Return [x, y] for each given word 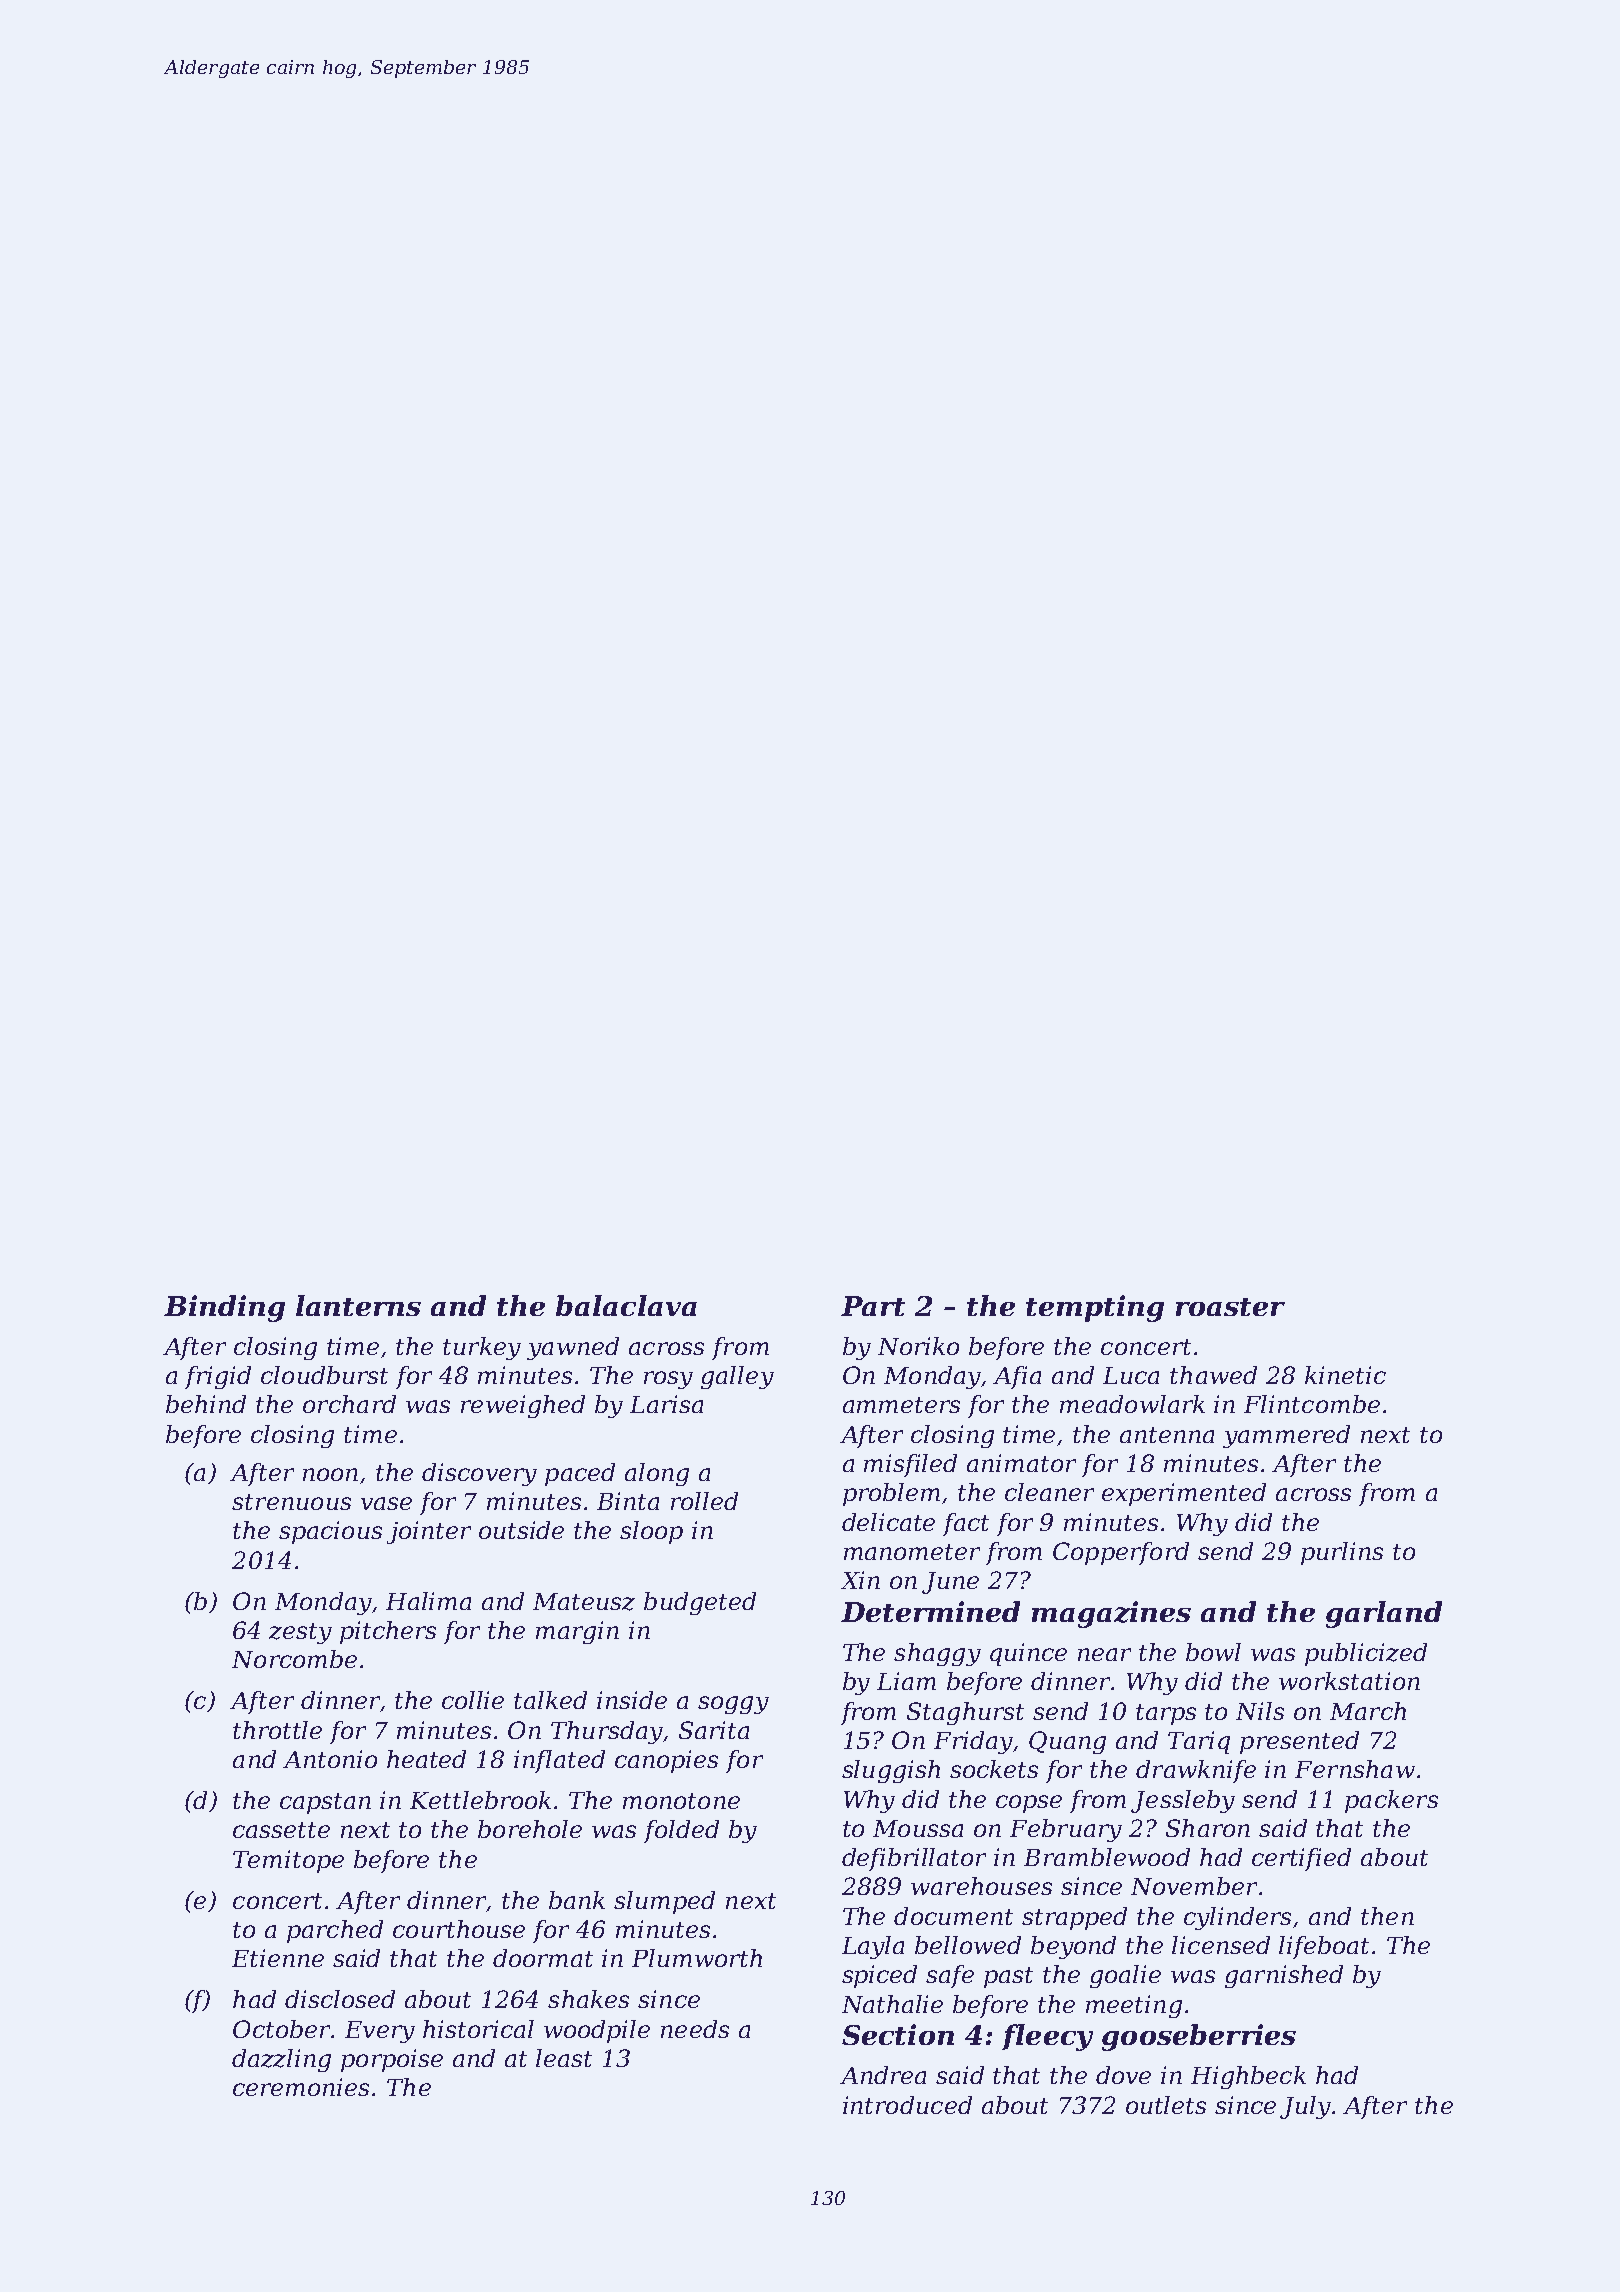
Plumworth [697, 1958]
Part [873, 1306]
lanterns [358, 1305]
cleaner [1049, 1492]
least [564, 2058]
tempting [1095, 1308]
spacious [330, 1532]
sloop [651, 1532]
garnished [1284, 1976]
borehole [530, 1829]
